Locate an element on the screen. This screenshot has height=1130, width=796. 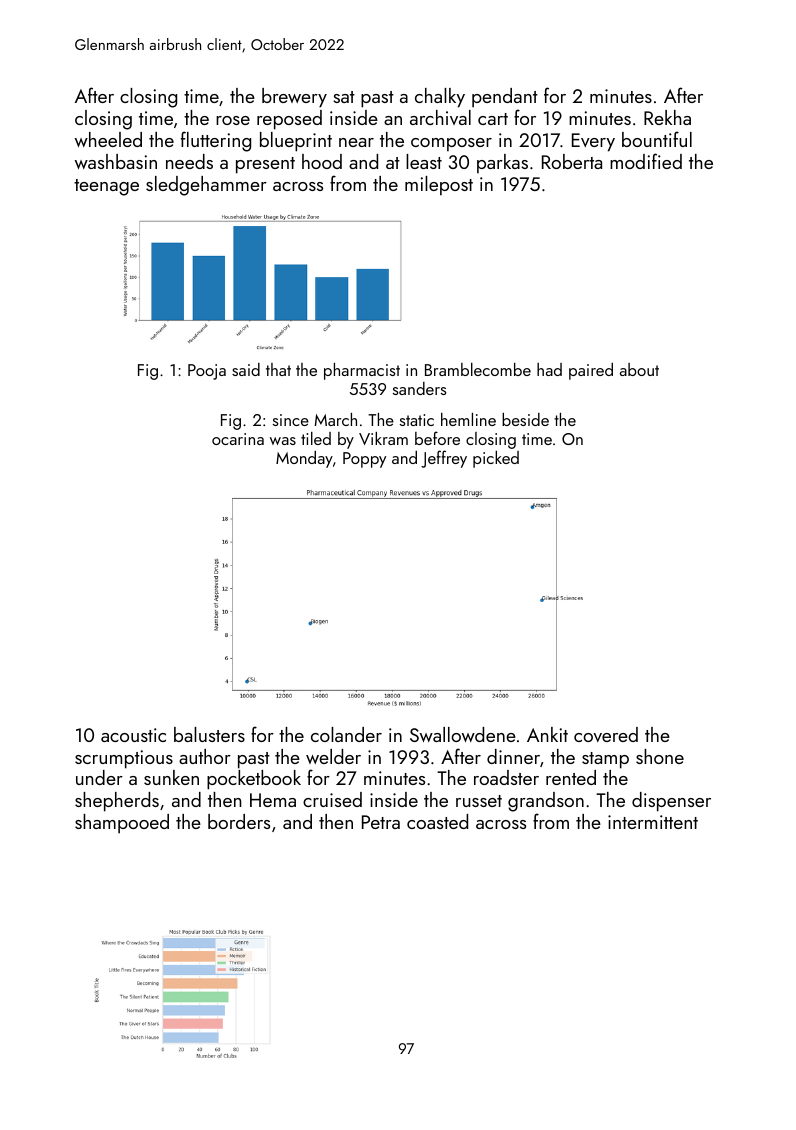
Rekha is located at coordinates (667, 117).
